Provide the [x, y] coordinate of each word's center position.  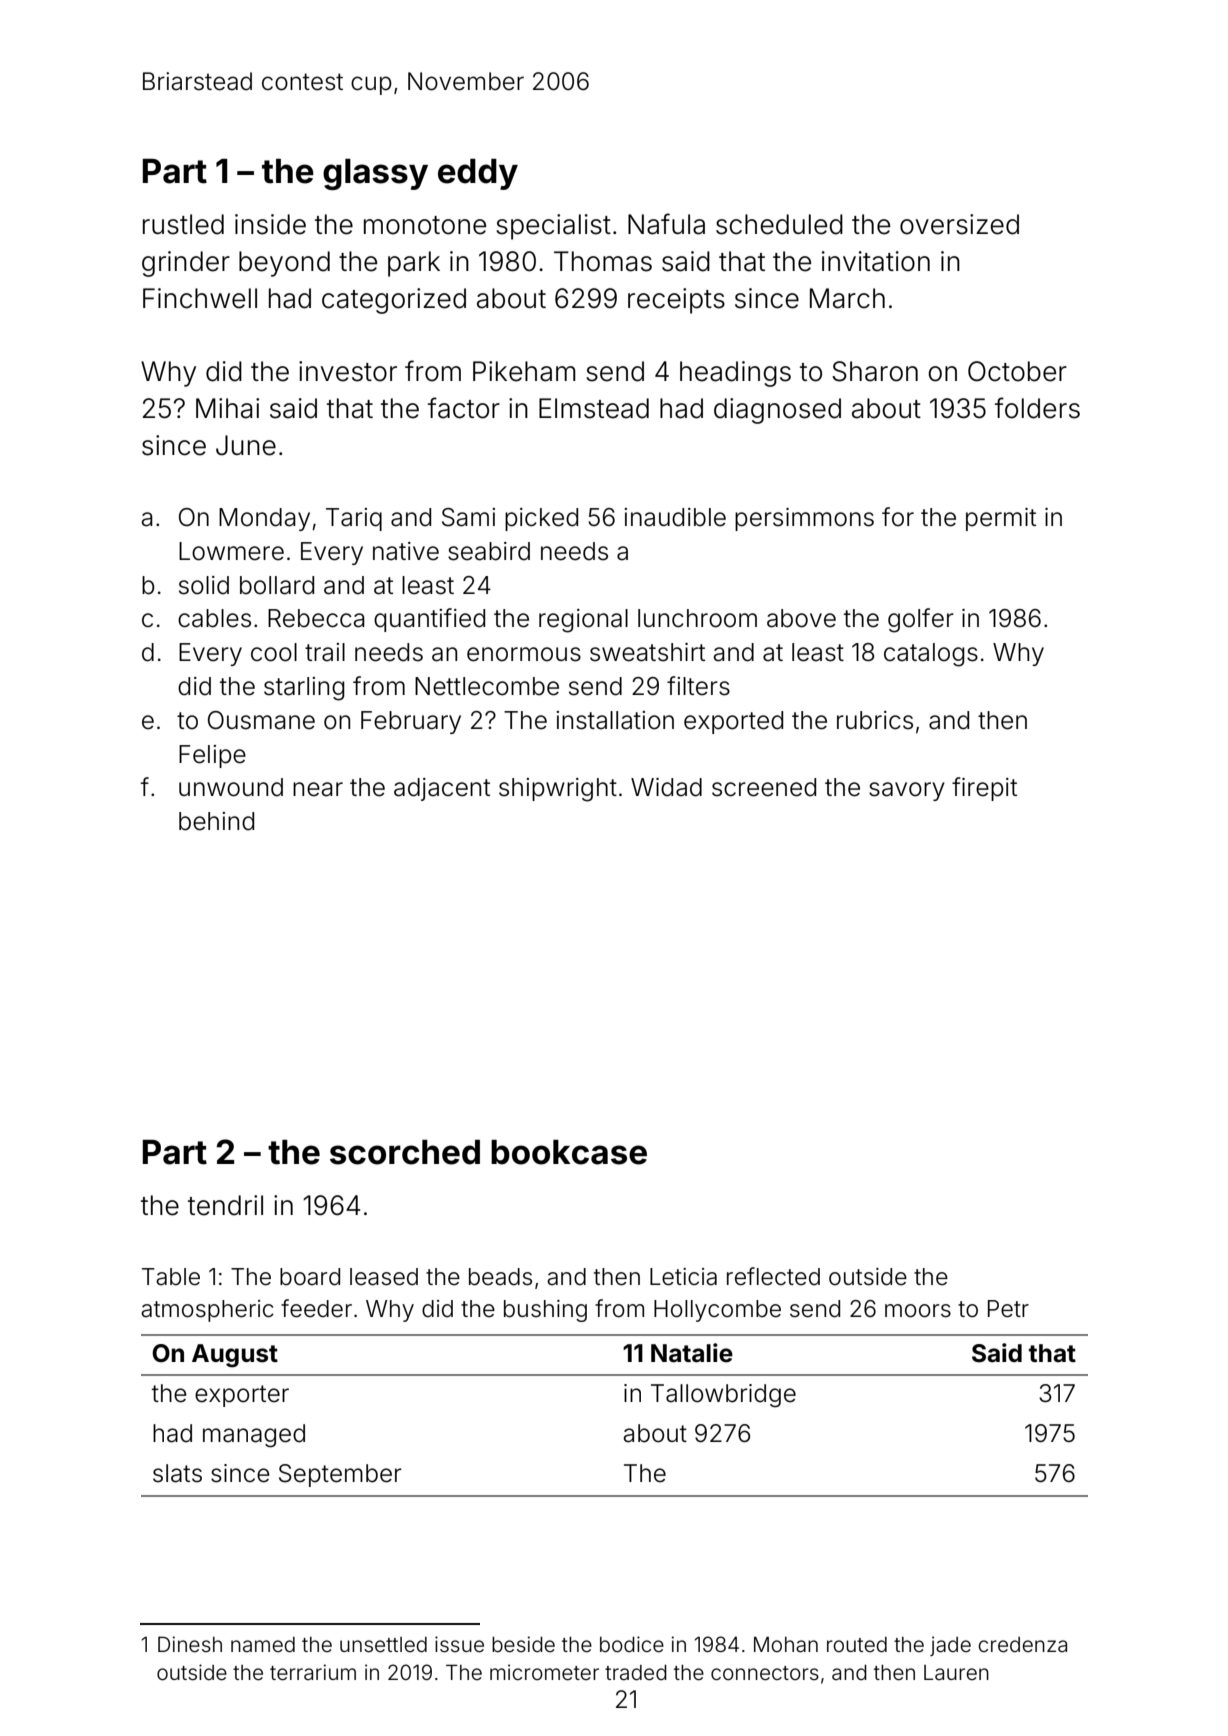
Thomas [603, 261]
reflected [773, 1276]
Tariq [354, 519]
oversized [959, 224]
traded [636, 1673]
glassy [375, 174]
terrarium [313, 1672]
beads [500, 1277]
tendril [225, 1205]
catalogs [931, 655]
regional [583, 621]
